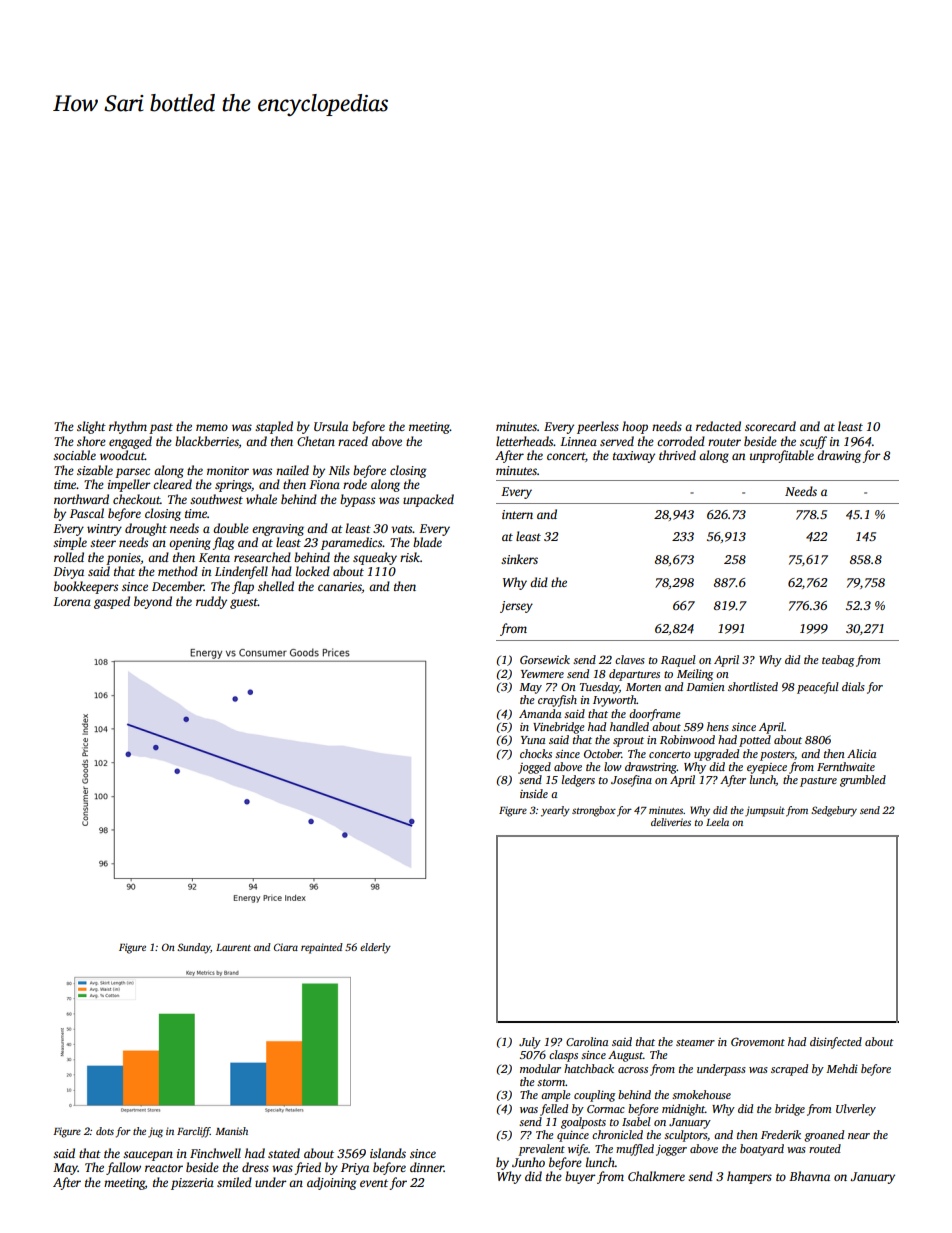  Describe the element at coordinates (233, 947) in the page. I see `Laurent` at that location.
